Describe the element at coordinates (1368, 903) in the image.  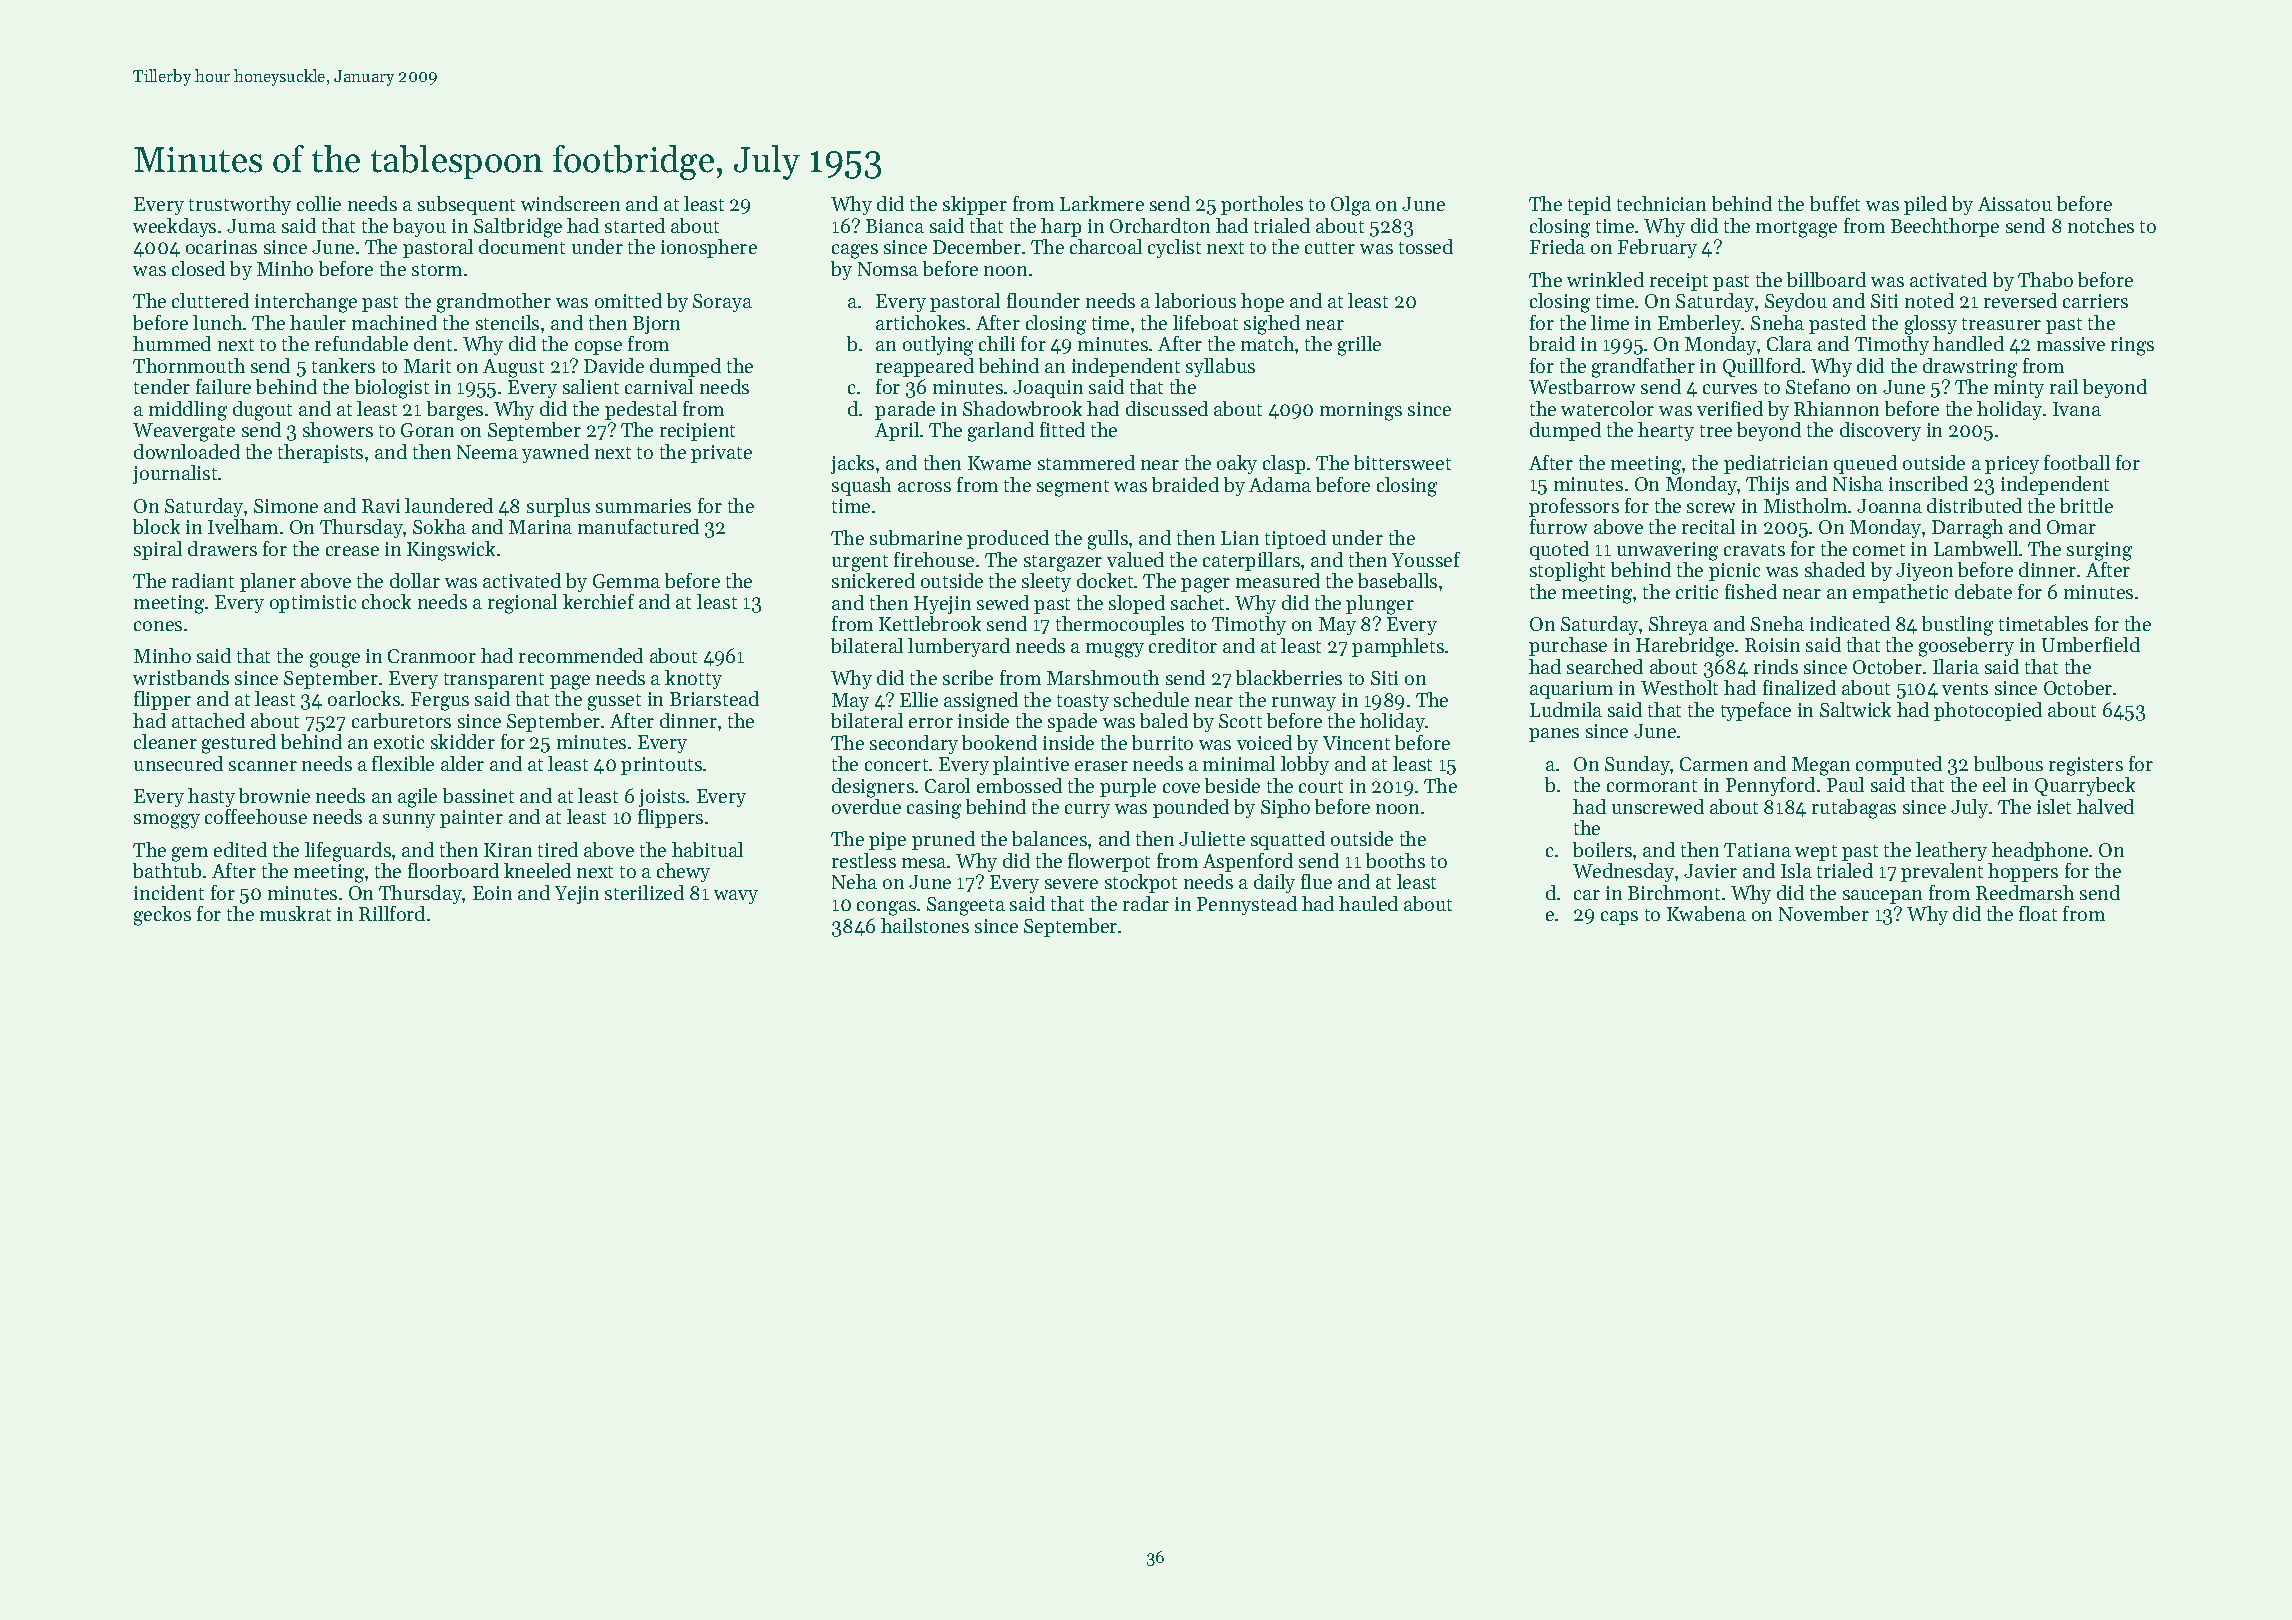
I see `hauled` at that location.
